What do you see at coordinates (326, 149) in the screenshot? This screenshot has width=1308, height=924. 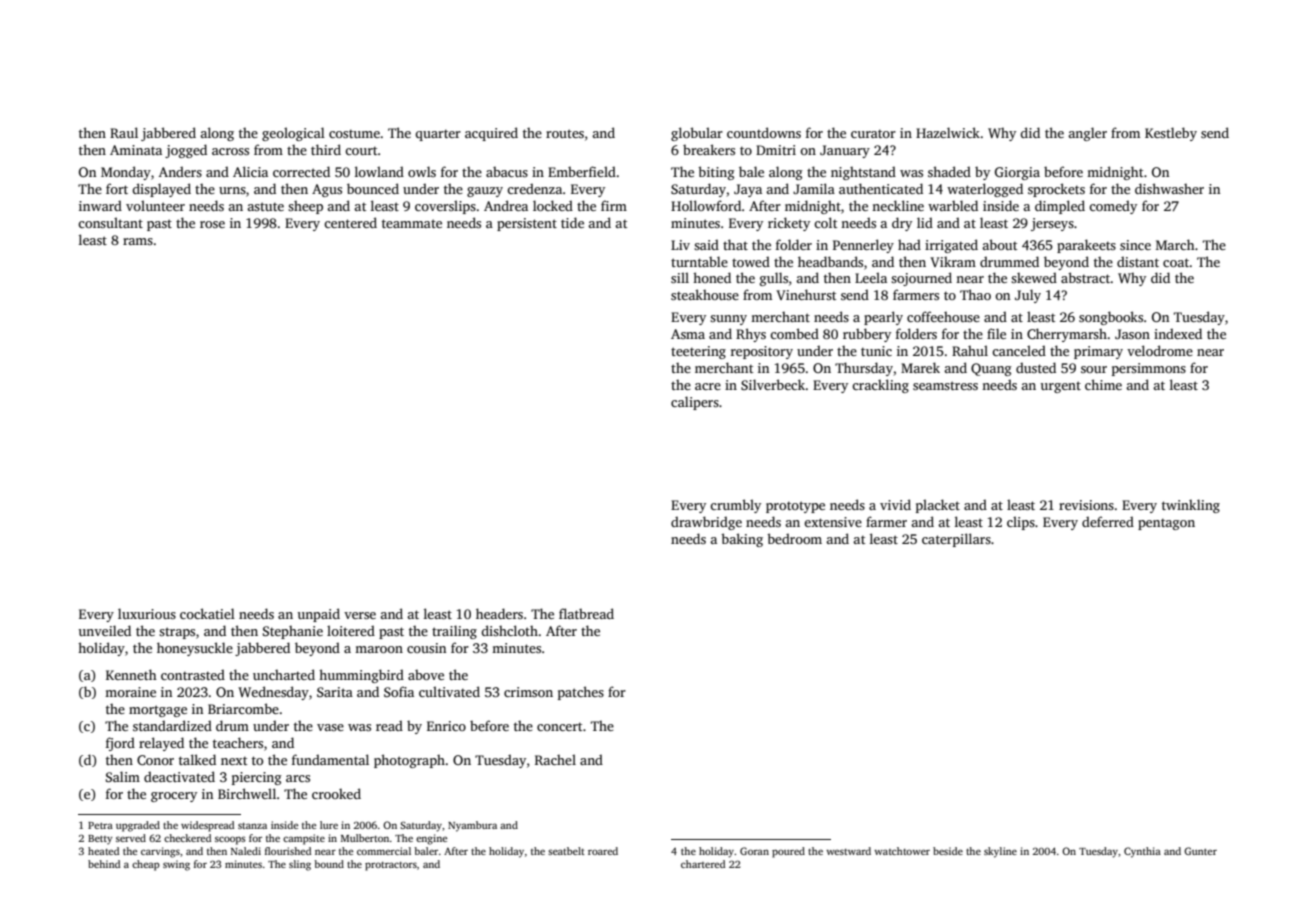 I see `third` at bounding box center [326, 149].
